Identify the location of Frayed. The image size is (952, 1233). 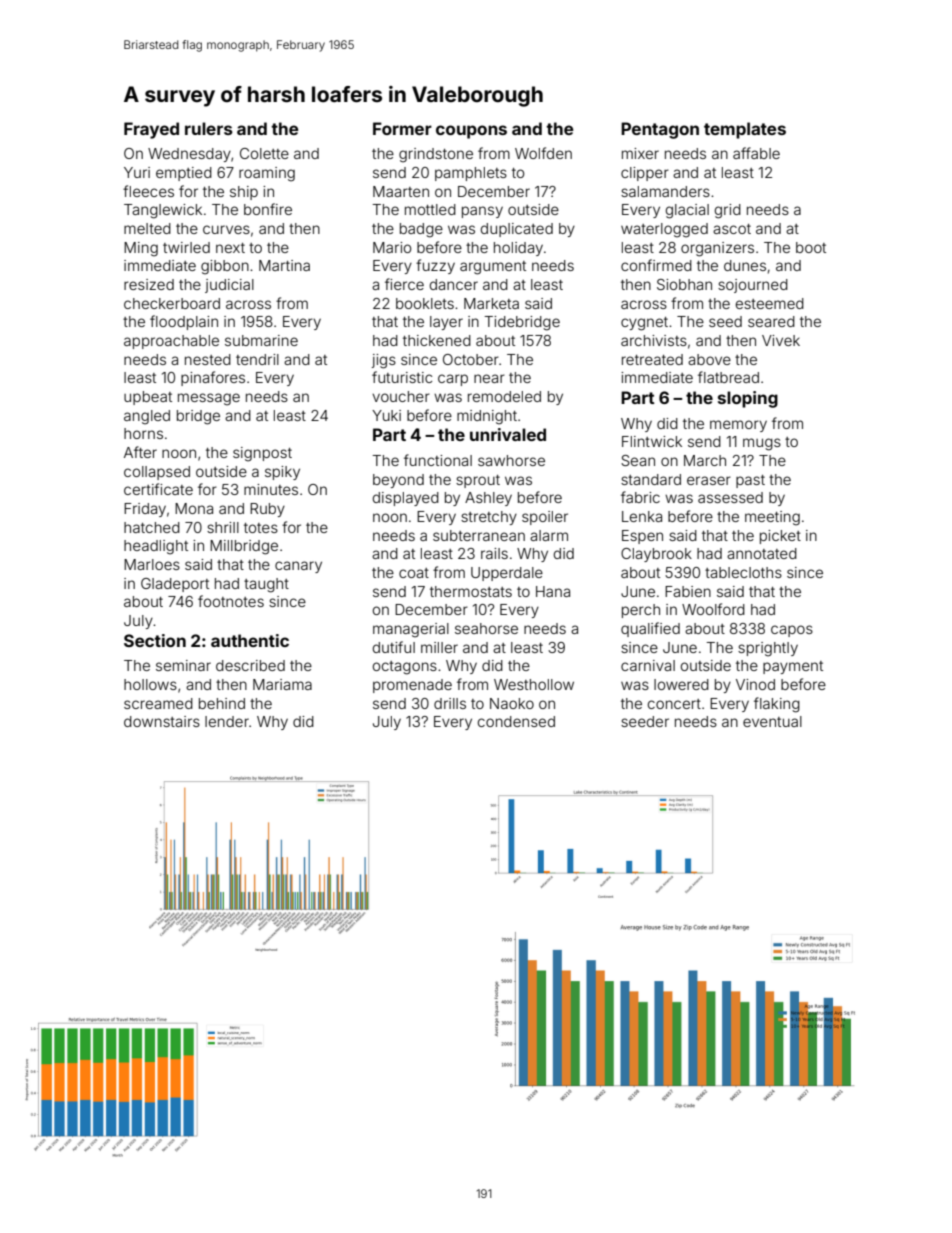
(151, 130).
